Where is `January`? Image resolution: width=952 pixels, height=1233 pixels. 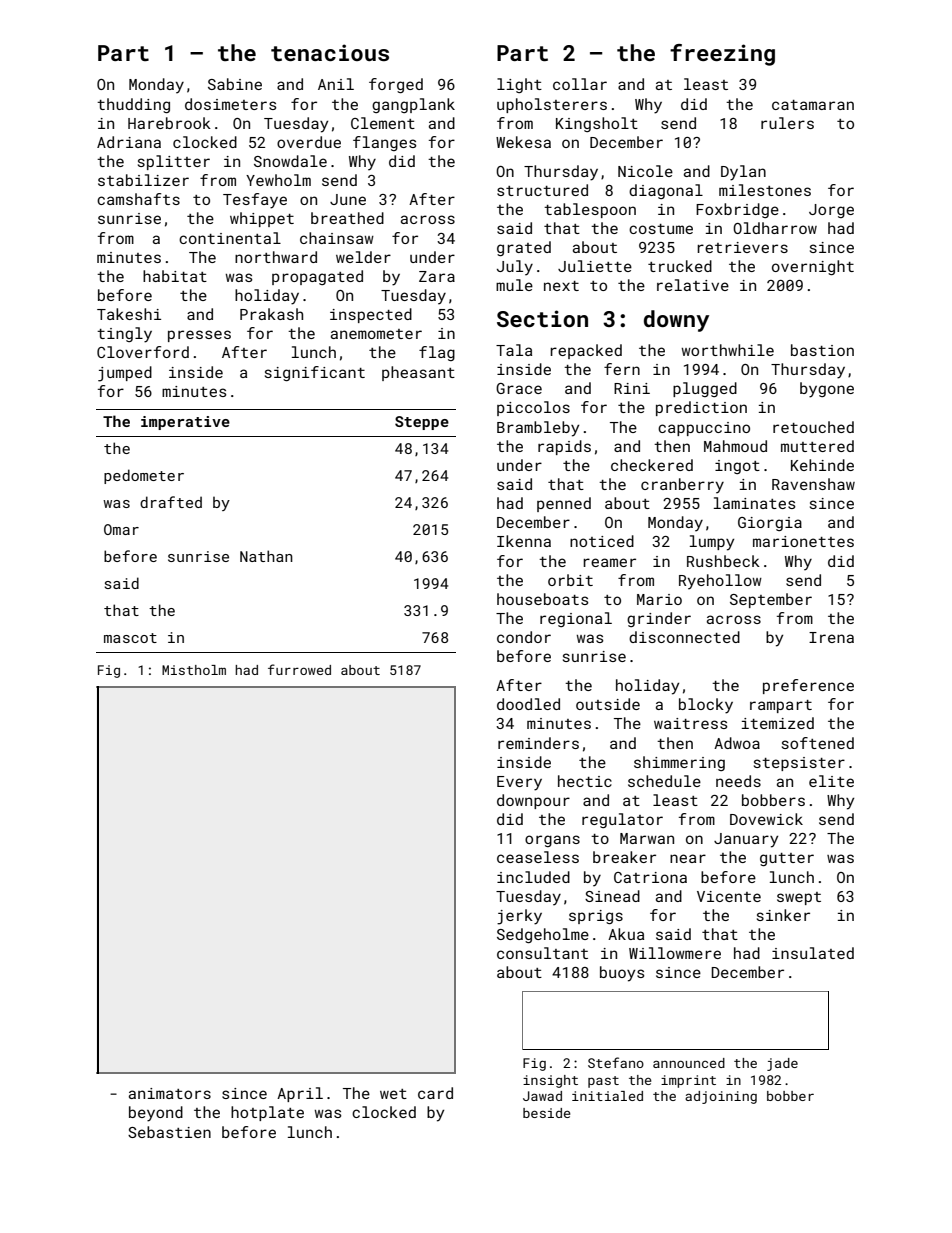
January is located at coordinates (746, 840).
